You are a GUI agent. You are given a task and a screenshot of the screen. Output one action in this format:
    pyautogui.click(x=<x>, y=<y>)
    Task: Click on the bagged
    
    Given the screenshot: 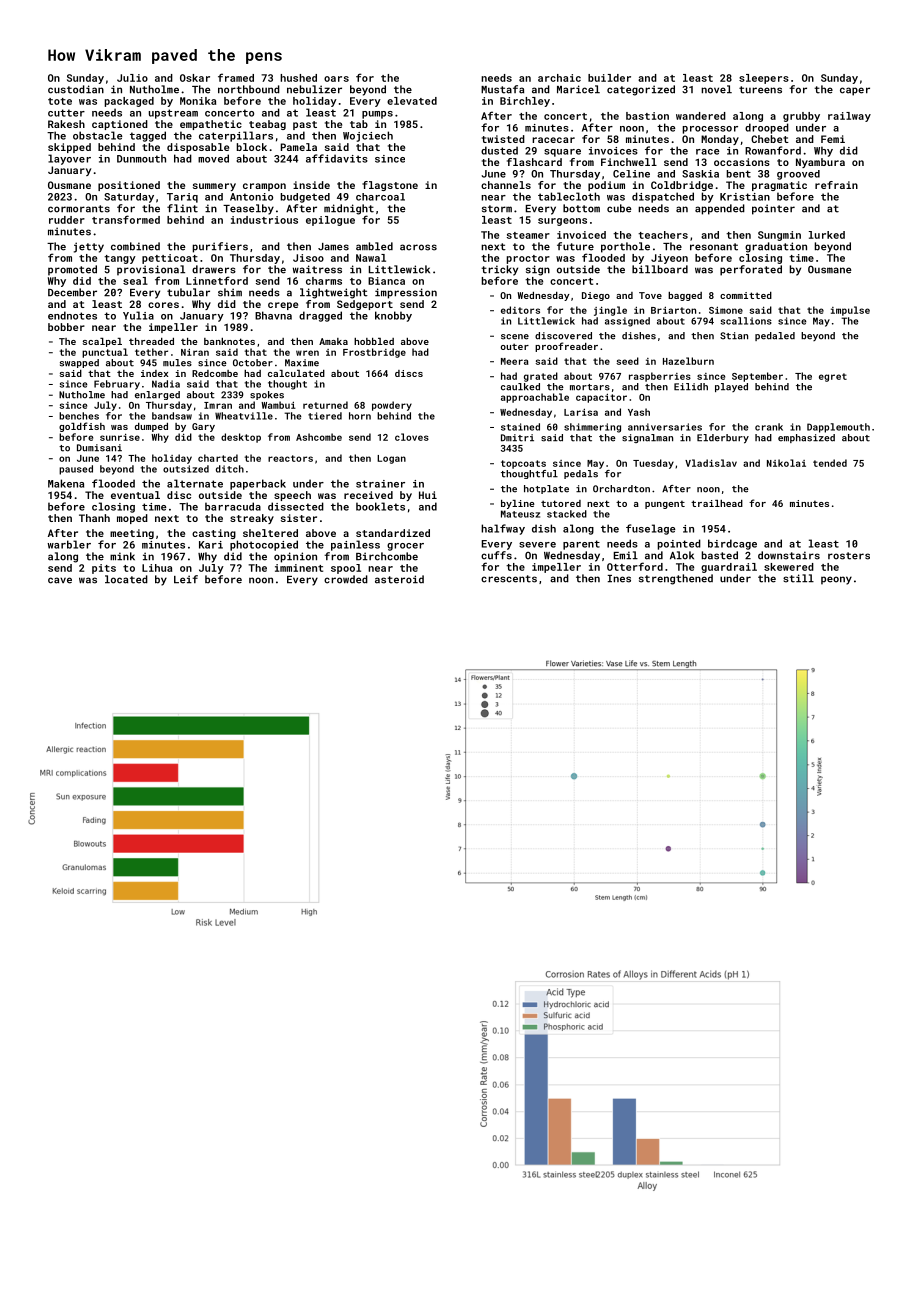 What is the action you would take?
    pyautogui.click(x=685, y=296)
